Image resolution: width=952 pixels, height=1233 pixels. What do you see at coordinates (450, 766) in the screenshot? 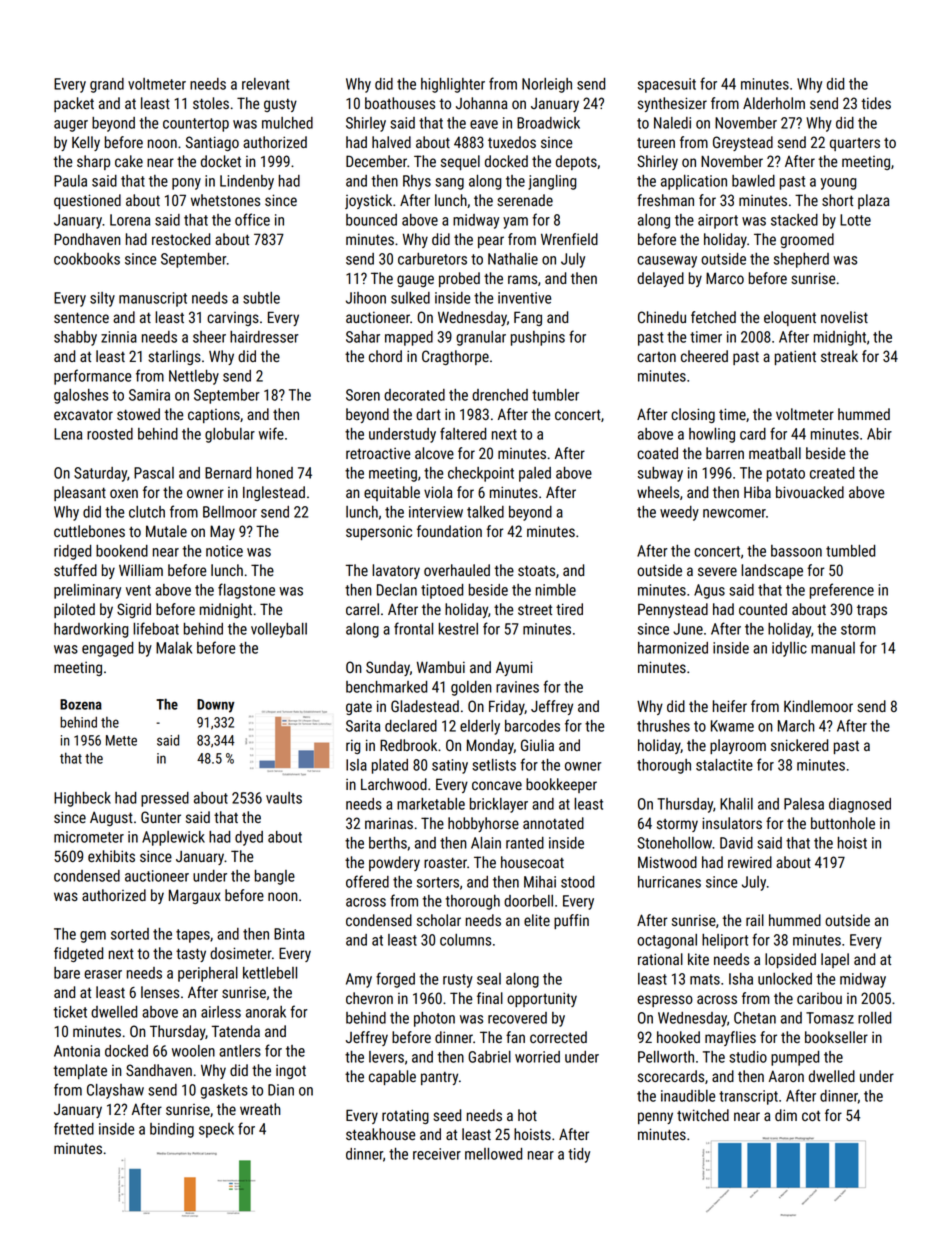
I see `satiny` at bounding box center [450, 766].
